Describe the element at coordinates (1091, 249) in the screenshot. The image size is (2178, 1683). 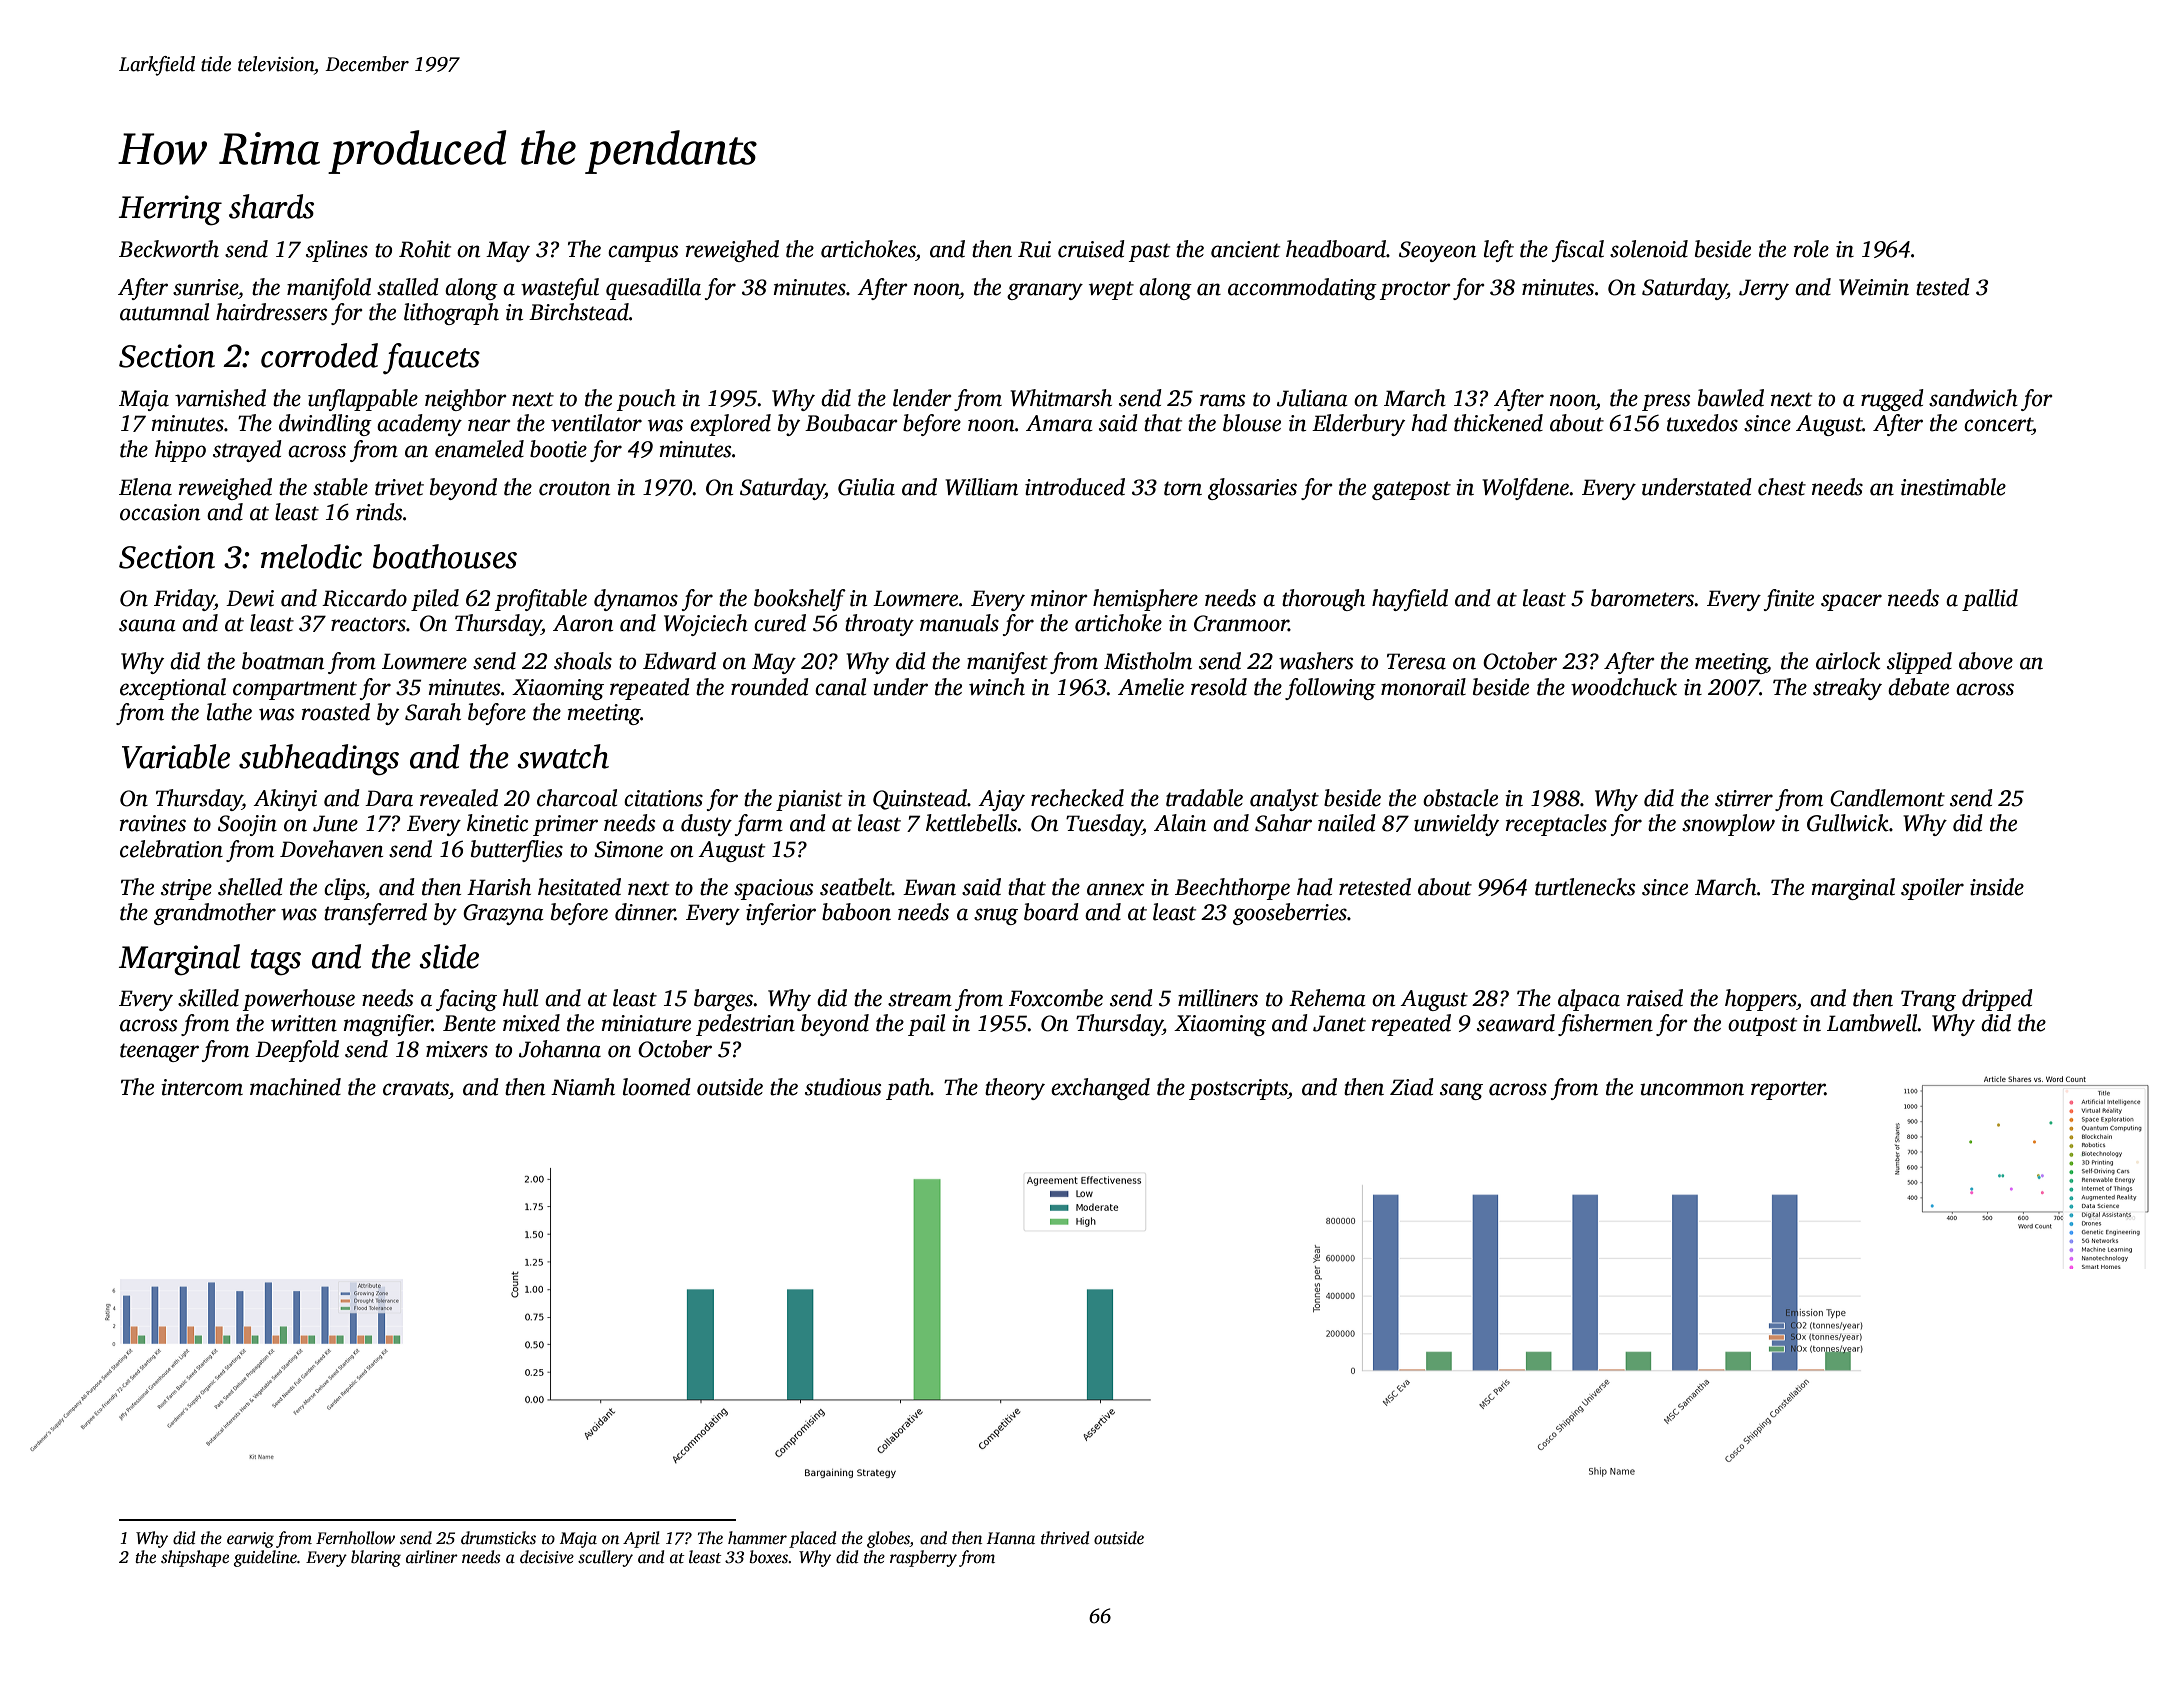
I see `cruised` at that location.
